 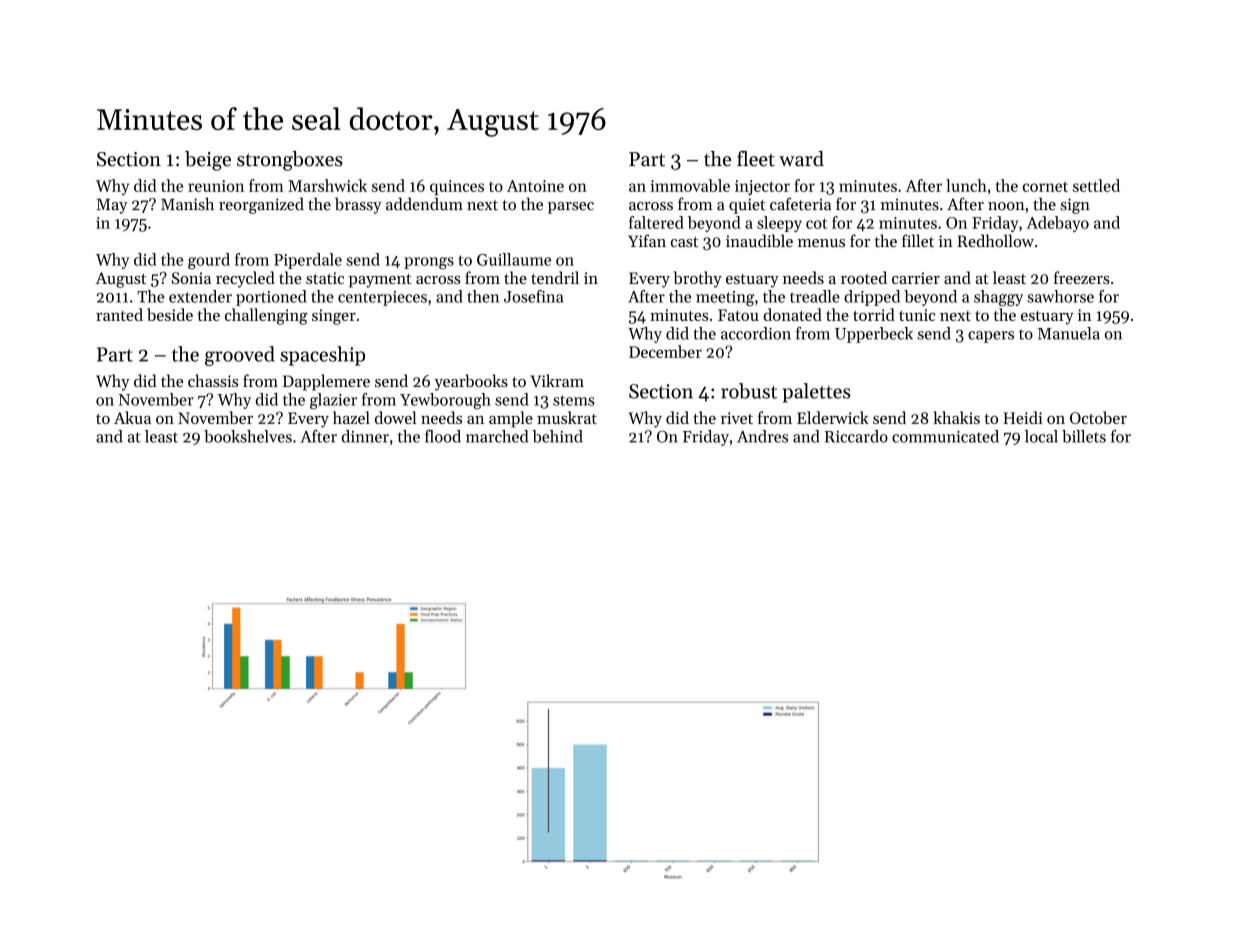 What do you see at coordinates (248, 436) in the screenshot?
I see `bookshelves` at bounding box center [248, 436].
